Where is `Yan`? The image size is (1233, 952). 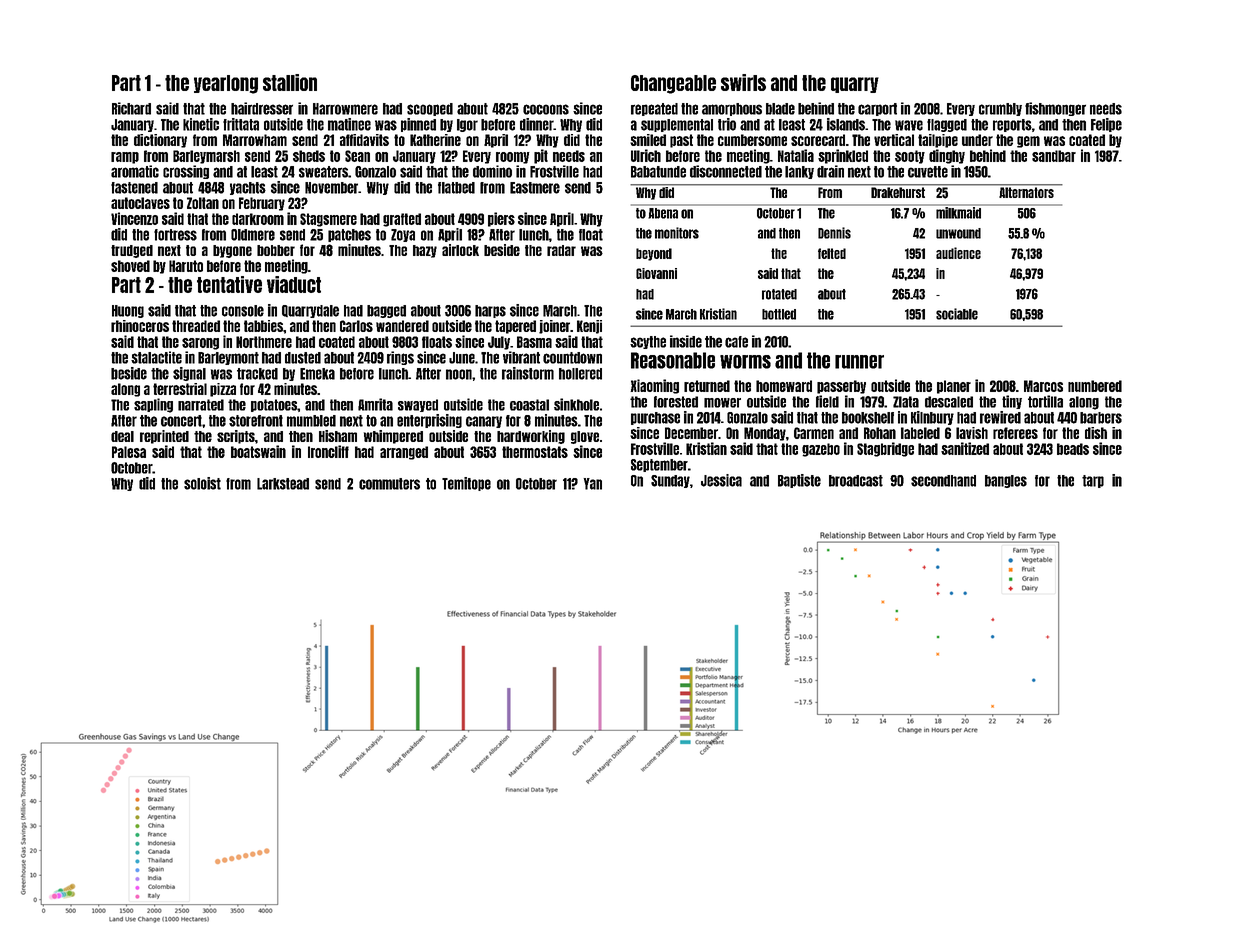 Yan is located at coordinates (593, 484).
